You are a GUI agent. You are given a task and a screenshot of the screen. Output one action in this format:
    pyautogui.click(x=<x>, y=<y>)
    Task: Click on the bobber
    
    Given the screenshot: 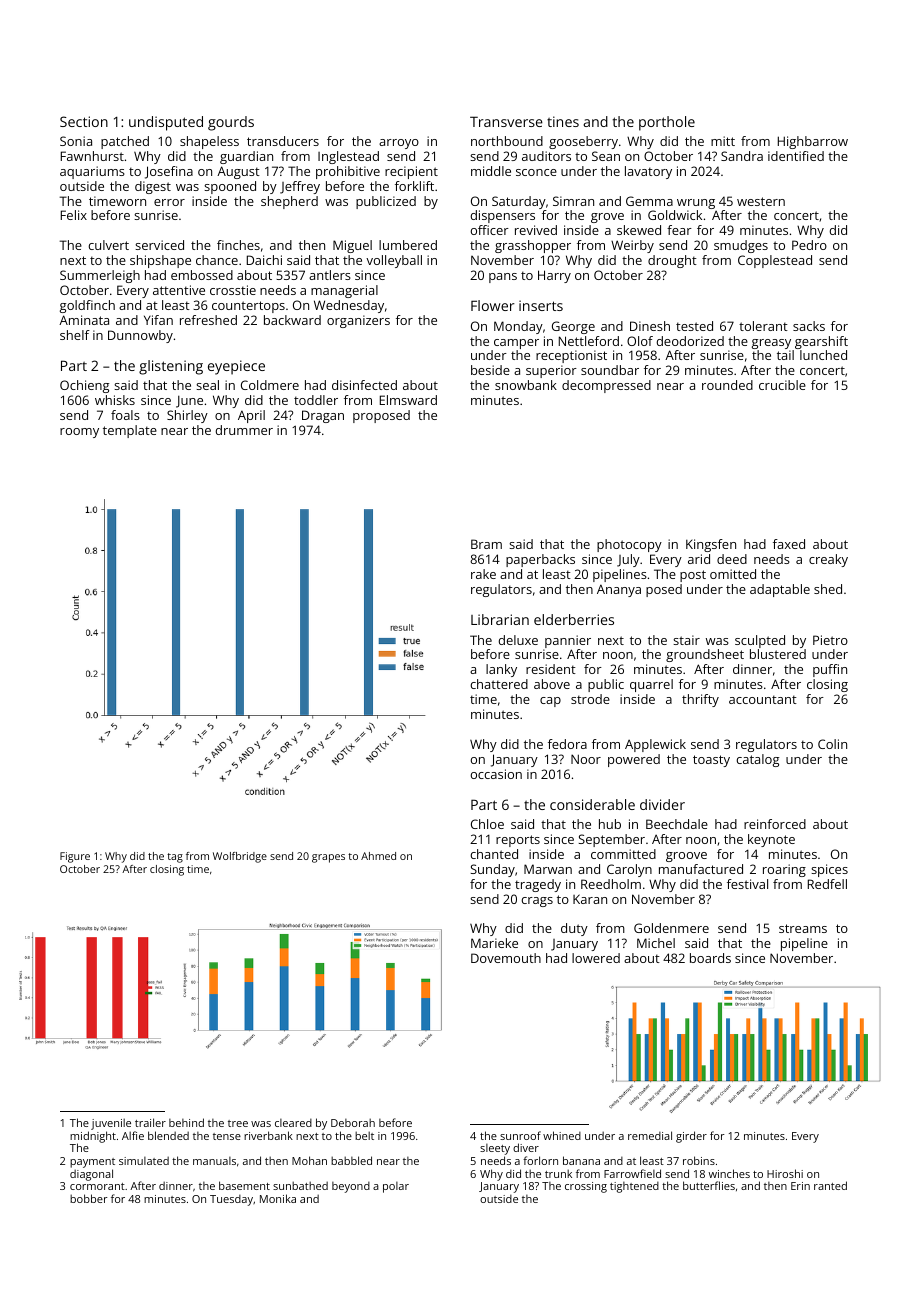 What is the action you would take?
    pyautogui.click(x=89, y=1198)
